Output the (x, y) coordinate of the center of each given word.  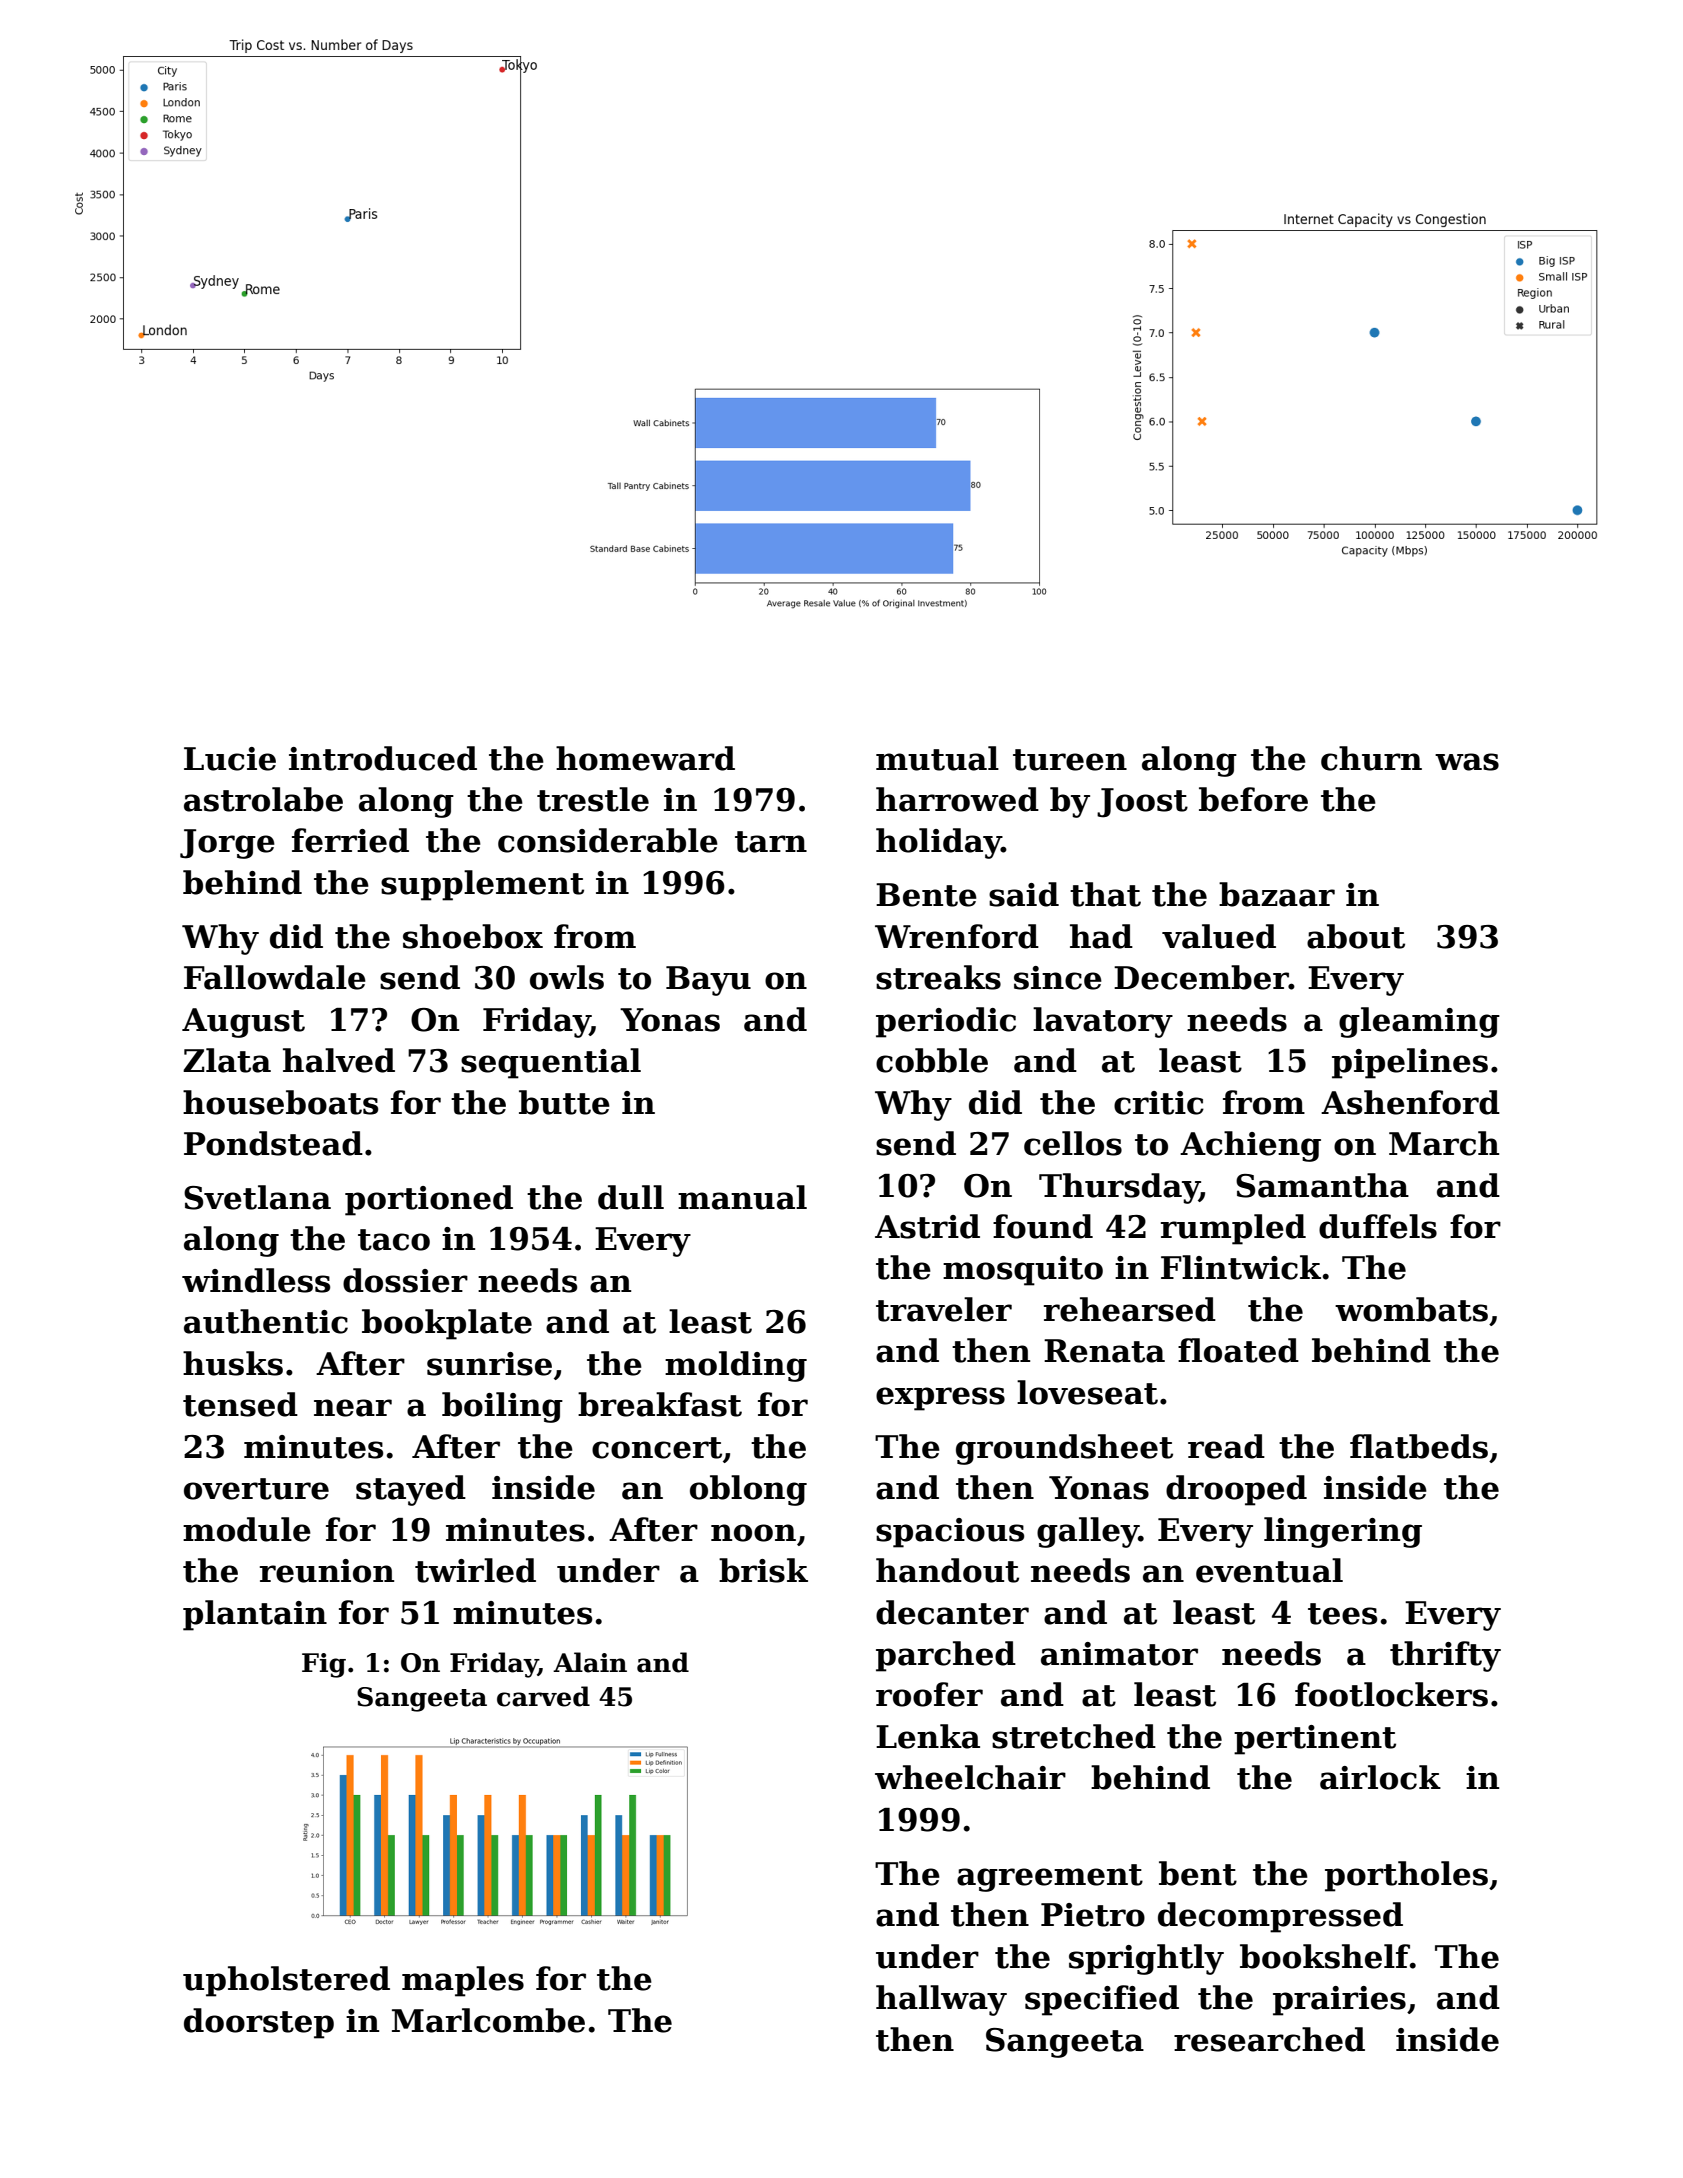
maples (463, 1981)
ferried (350, 840)
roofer (929, 1694)
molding (736, 1366)
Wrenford (957, 936)
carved (543, 1696)
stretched (1074, 1736)
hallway (941, 2000)
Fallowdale (275, 977)
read (1226, 1446)
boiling (502, 1407)
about (1356, 936)
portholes (1406, 1876)
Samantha (1322, 1185)
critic (1159, 1103)
